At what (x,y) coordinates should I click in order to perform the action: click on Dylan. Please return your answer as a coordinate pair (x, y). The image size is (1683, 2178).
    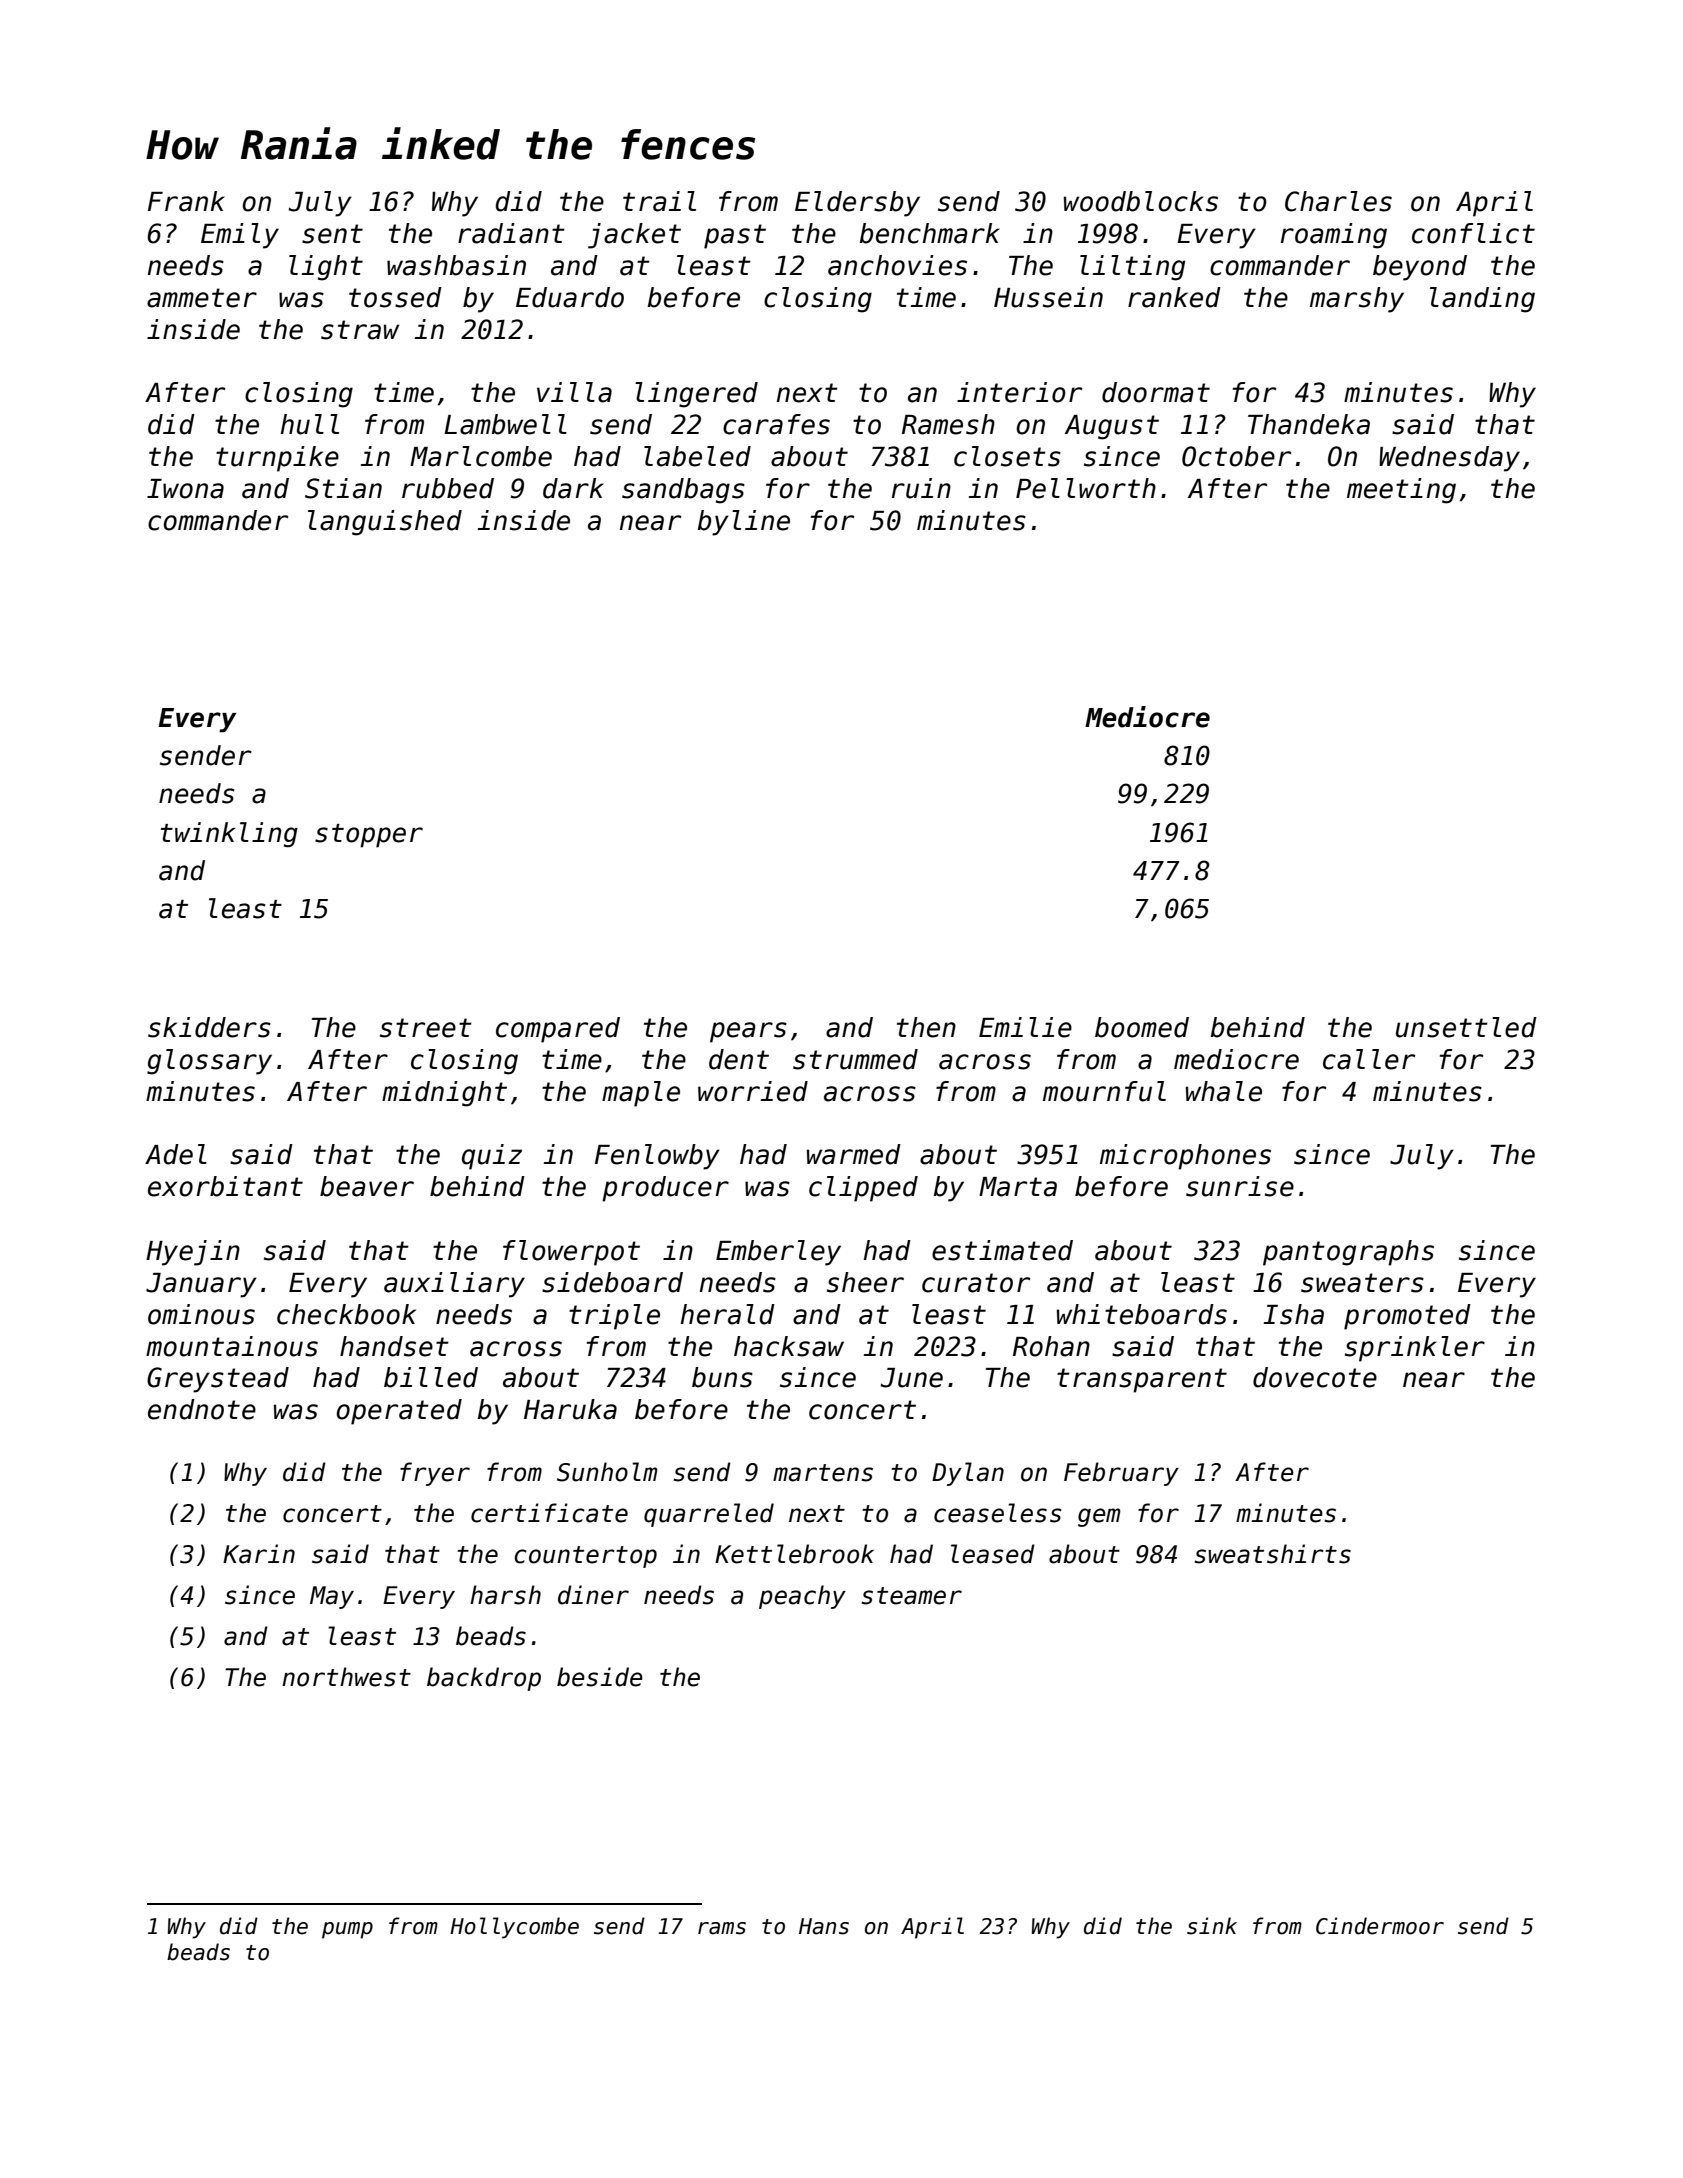
    Looking at the image, I should click on (968, 1474).
